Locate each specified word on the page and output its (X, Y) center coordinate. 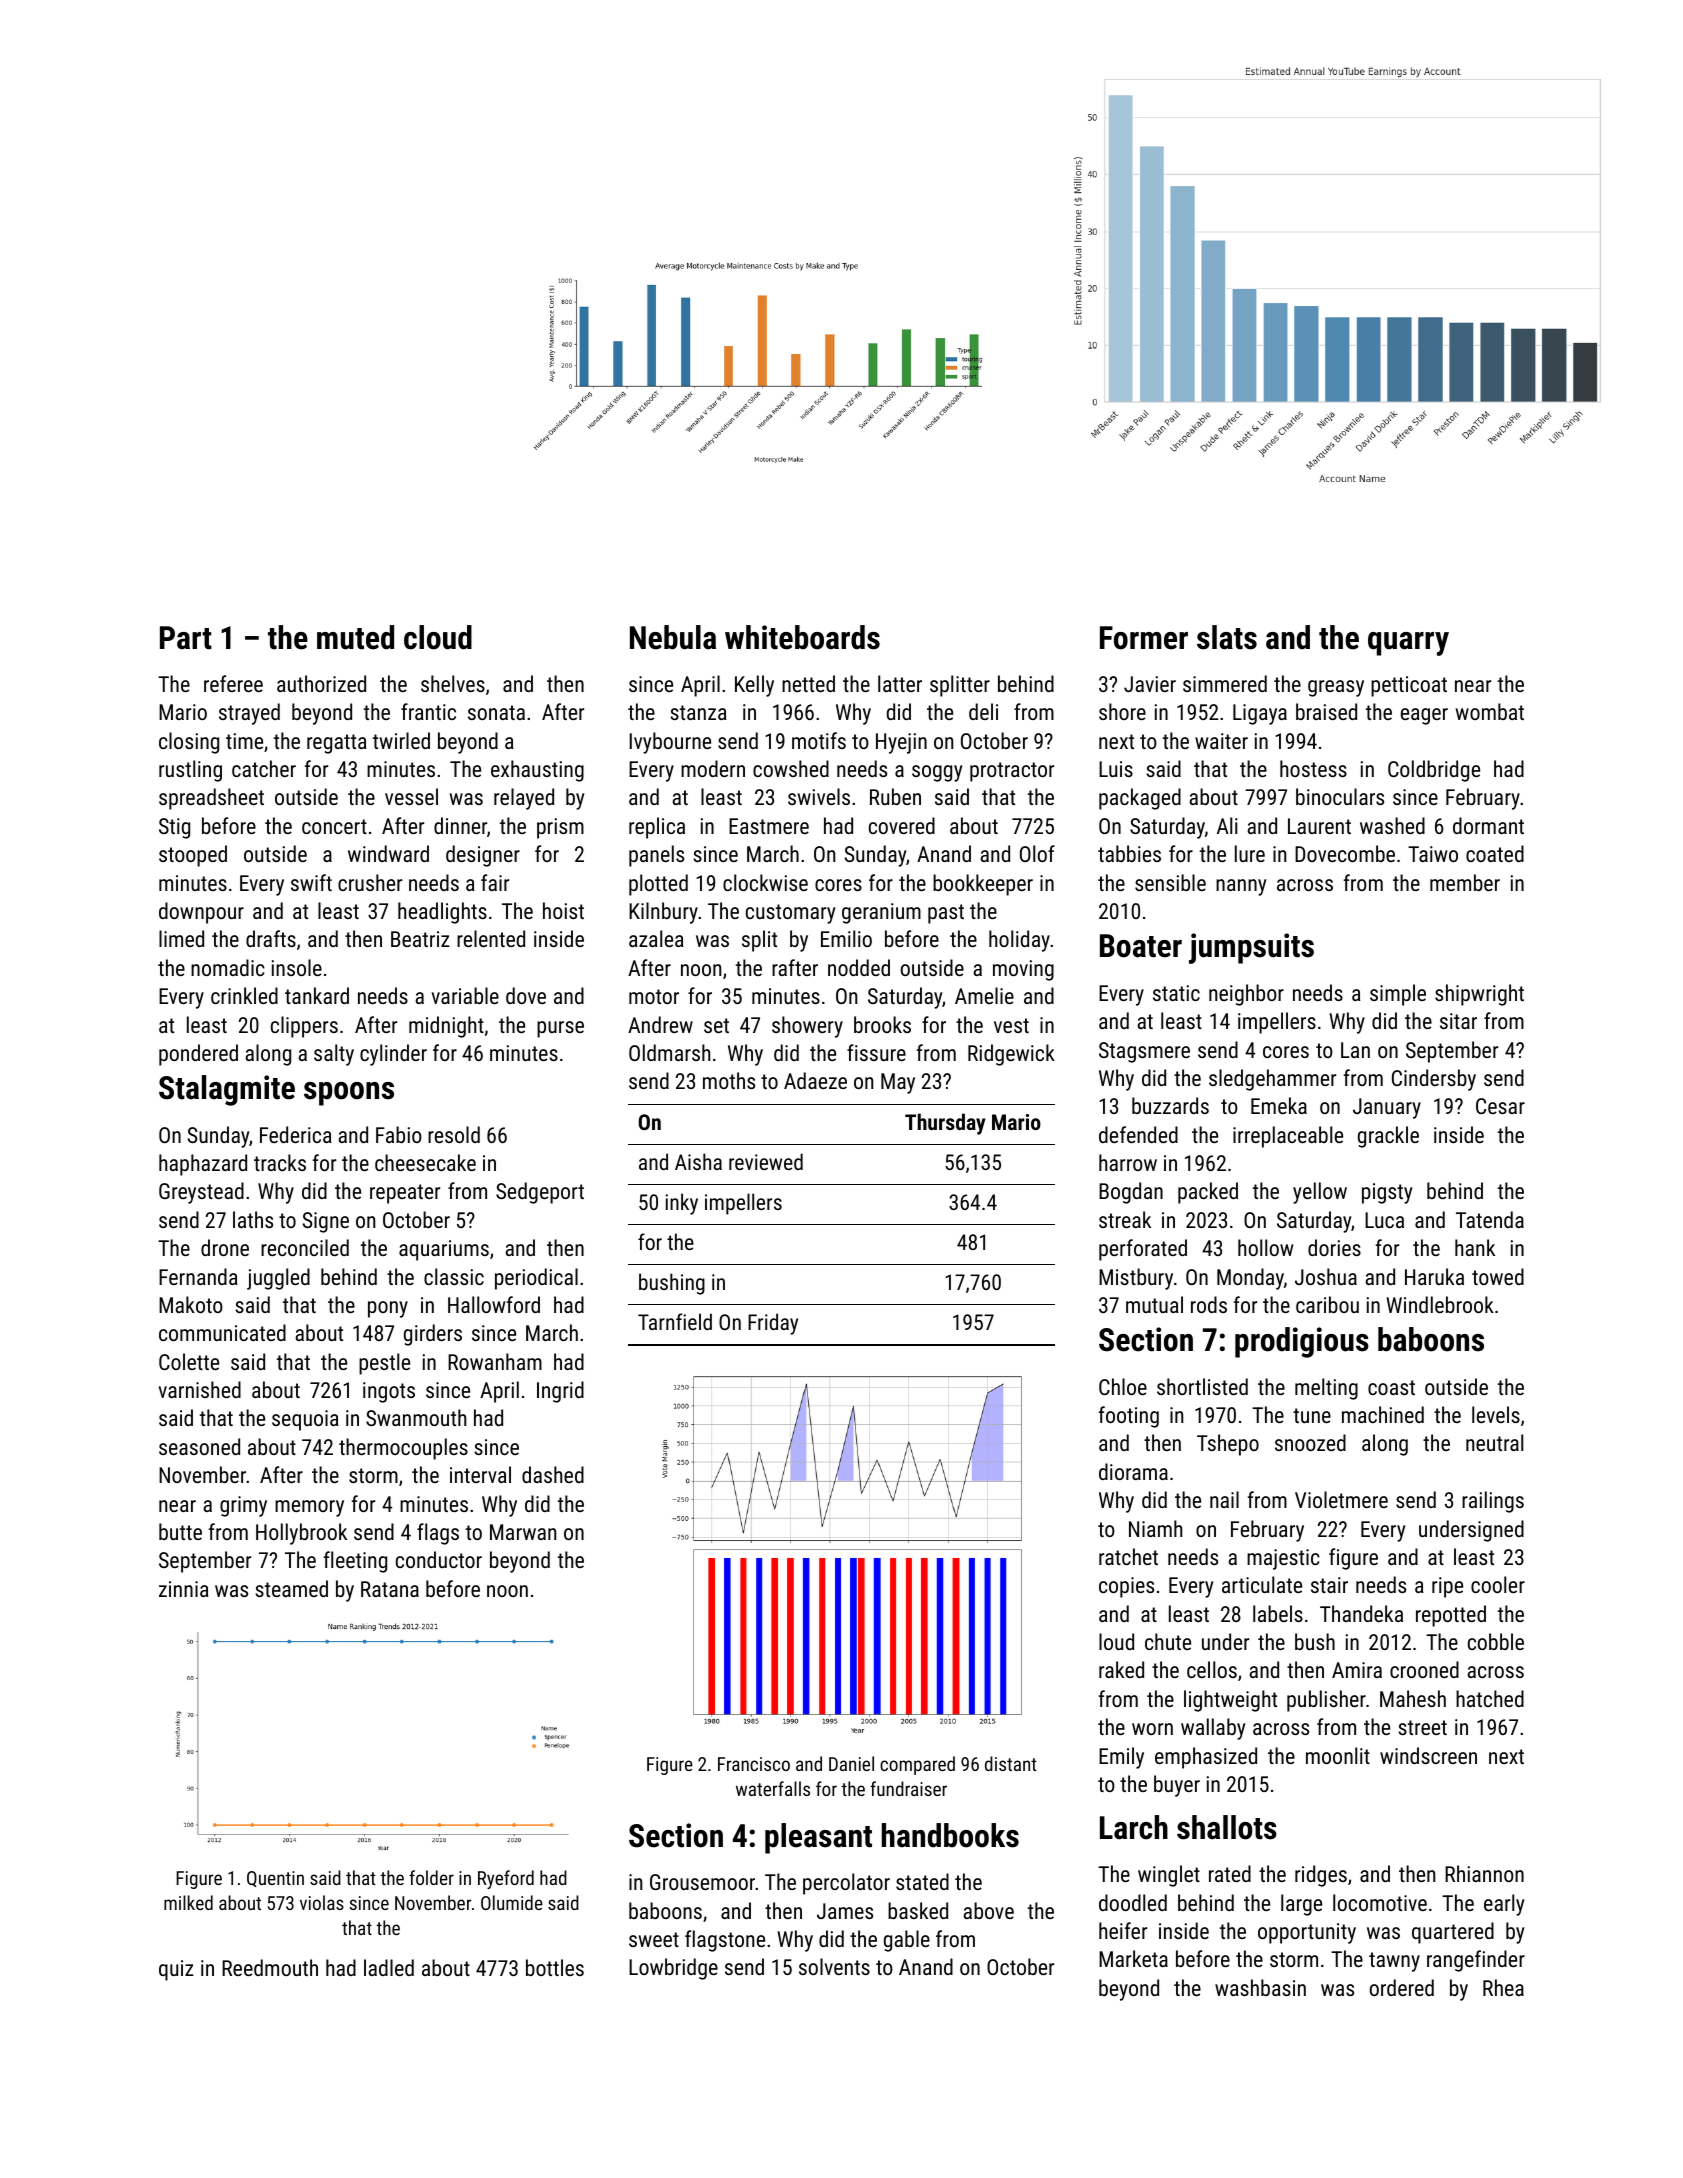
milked (188, 1902)
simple (1398, 995)
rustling (190, 771)
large (1301, 1905)
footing (1129, 1417)
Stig (174, 828)
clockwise (765, 882)
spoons (349, 1094)
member (1465, 882)
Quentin (275, 1879)
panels (656, 856)
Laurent (1319, 826)
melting (1326, 1389)
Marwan (523, 1532)
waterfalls (773, 1788)
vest (1011, 1025)
